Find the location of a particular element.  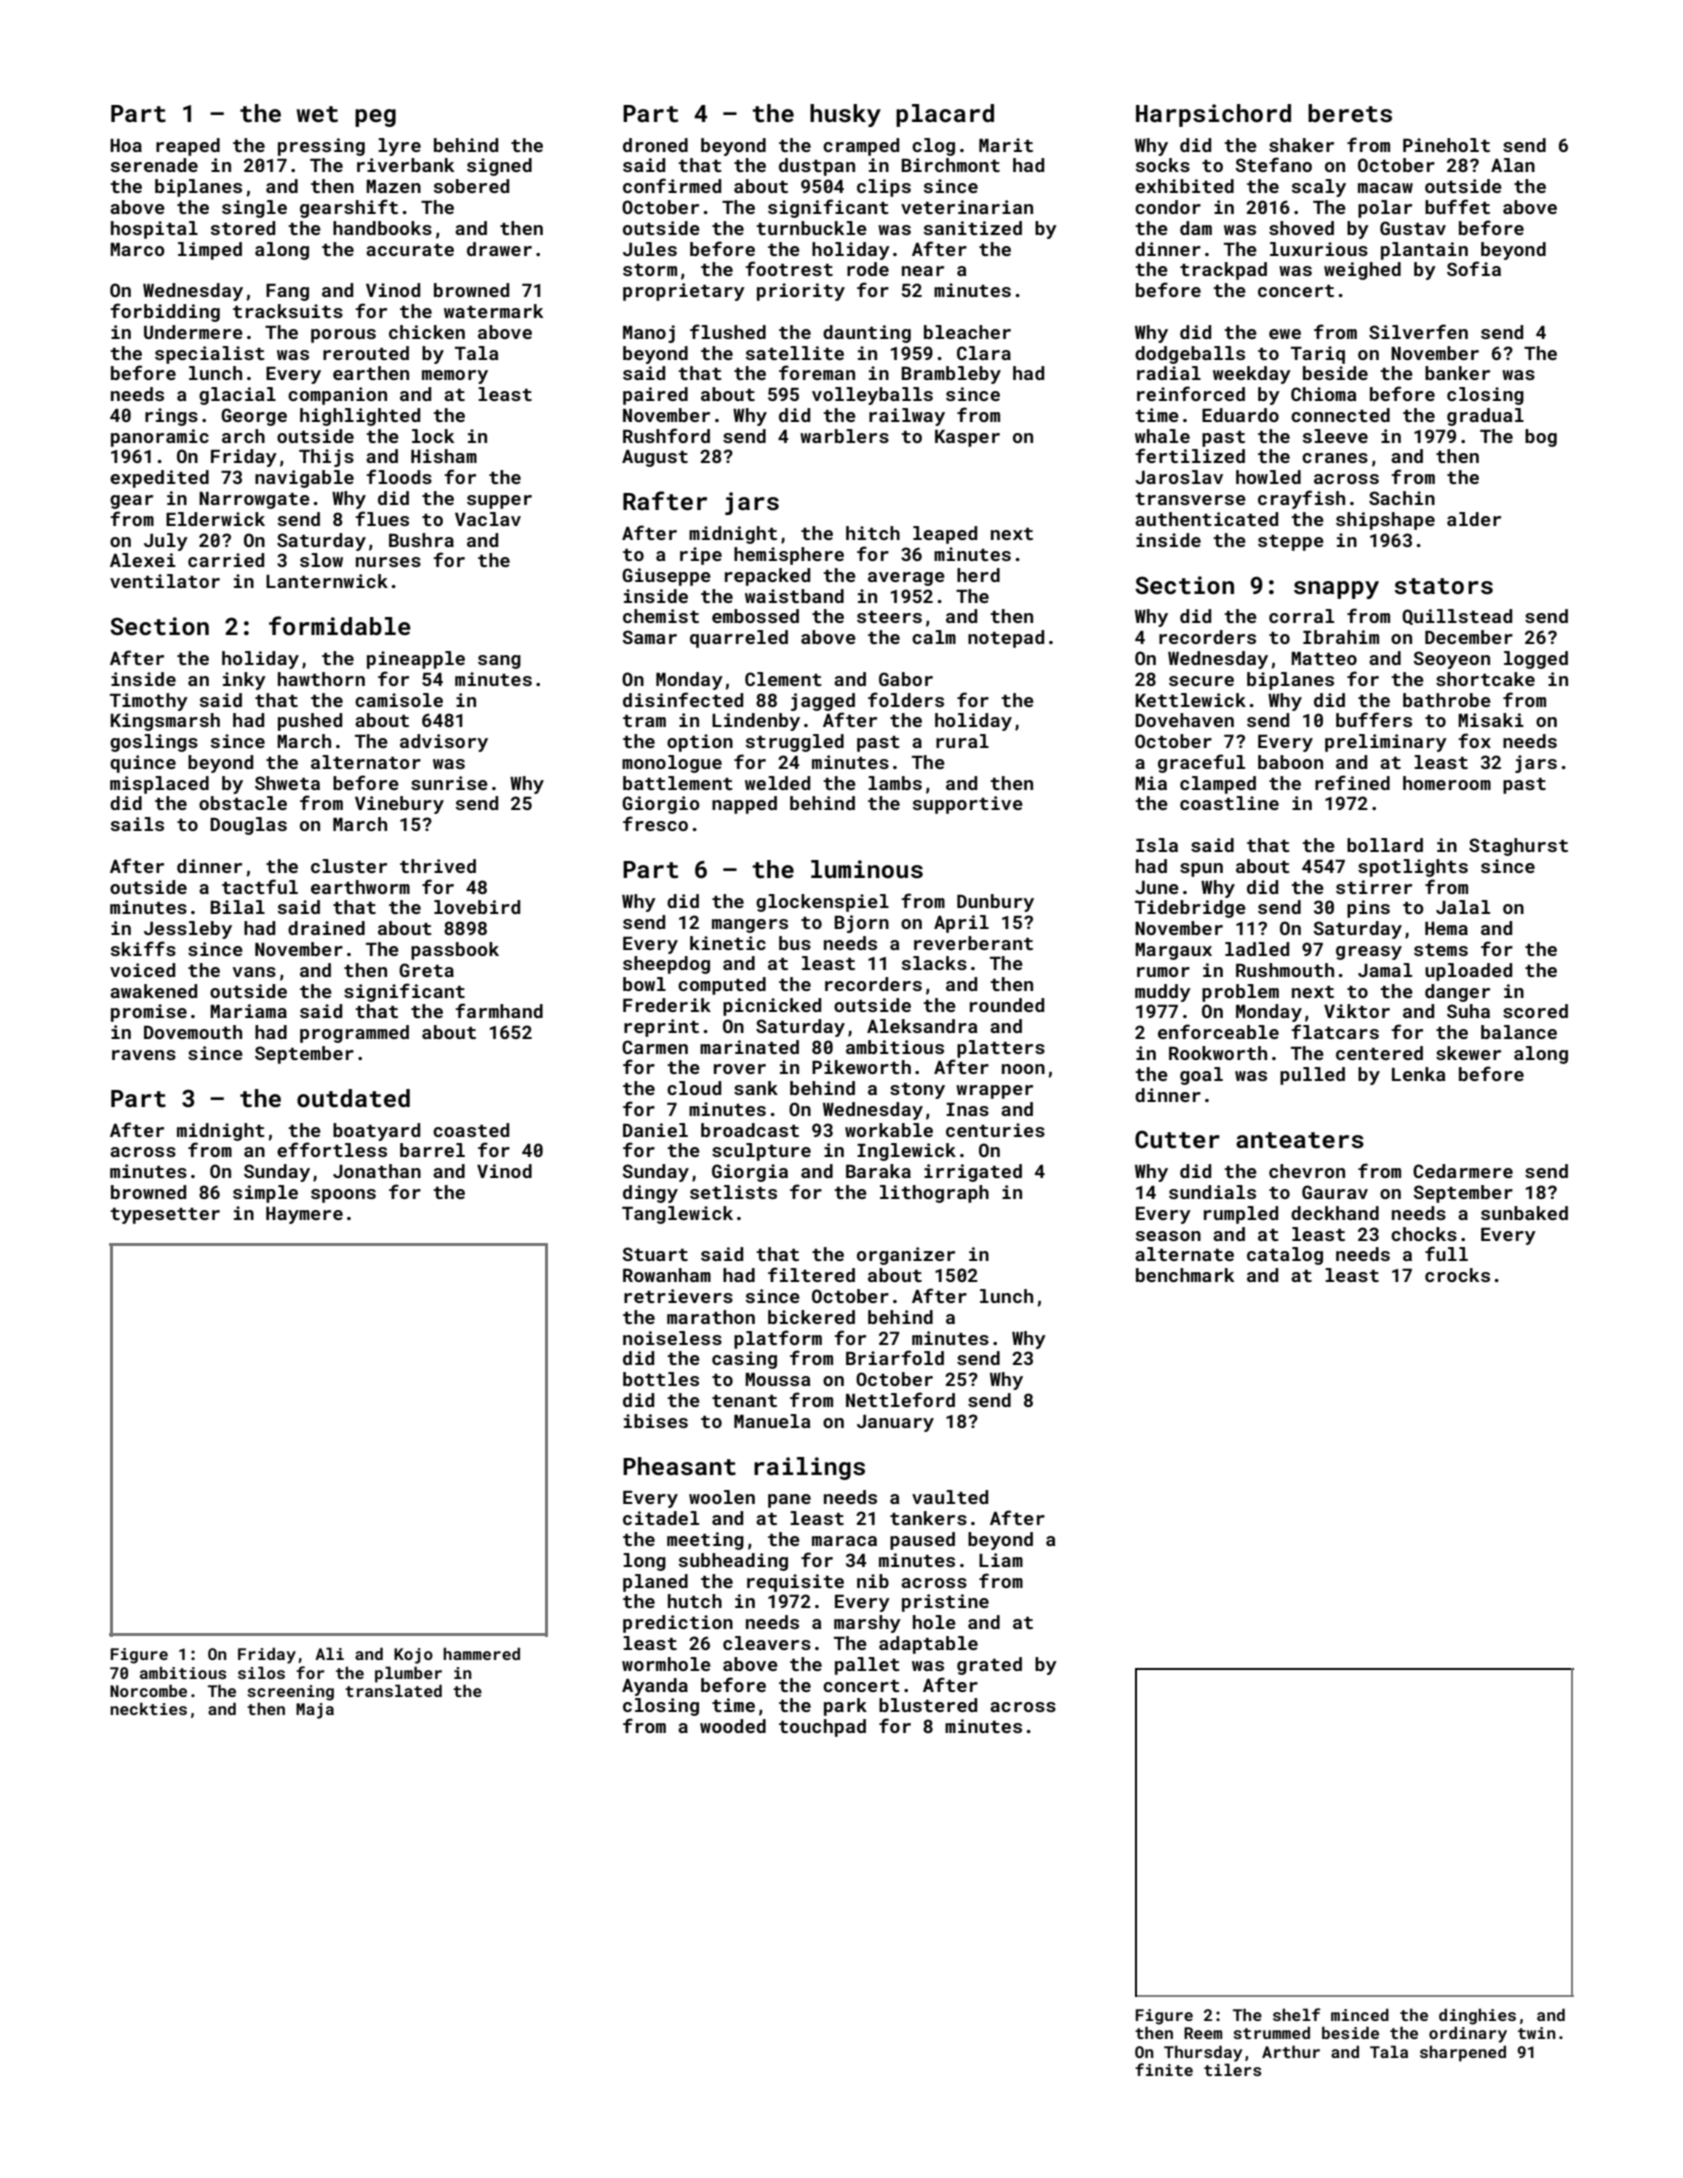

ripe is located at coordinates (701, 556).
